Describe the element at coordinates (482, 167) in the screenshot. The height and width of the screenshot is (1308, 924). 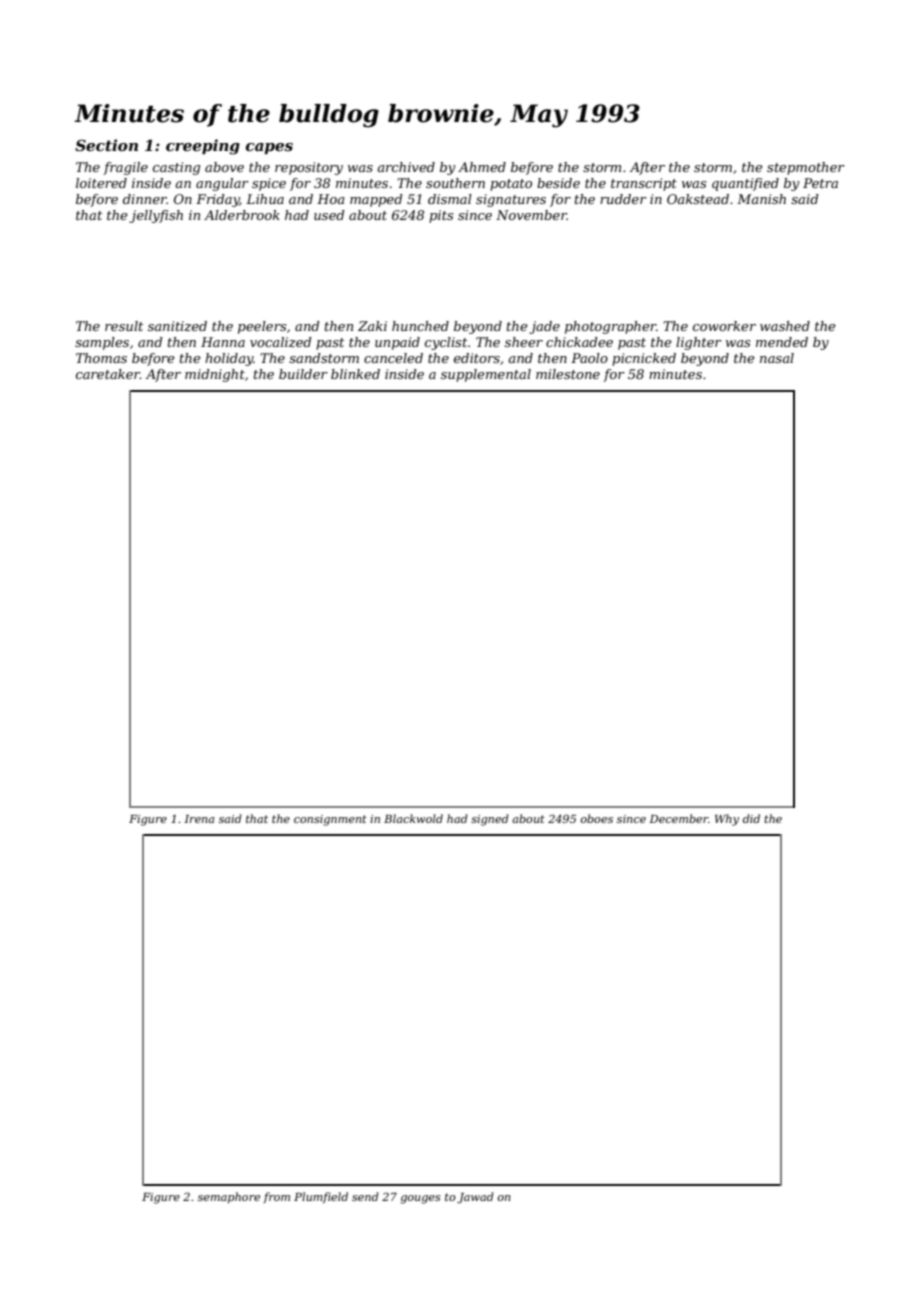
I see `Ahmed` at that location.
